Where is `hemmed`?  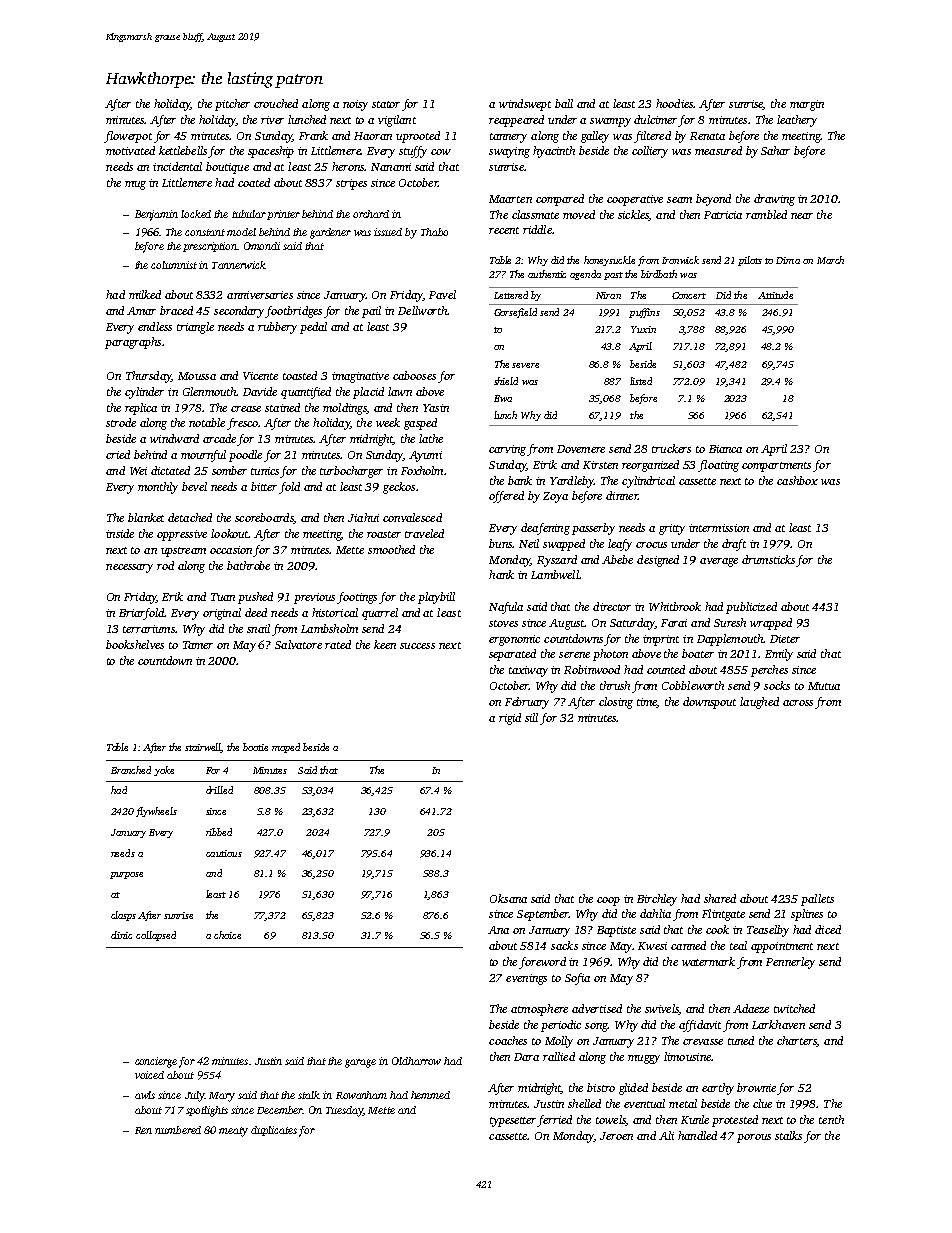
hemmed is located at coordinates (430, 1095).
